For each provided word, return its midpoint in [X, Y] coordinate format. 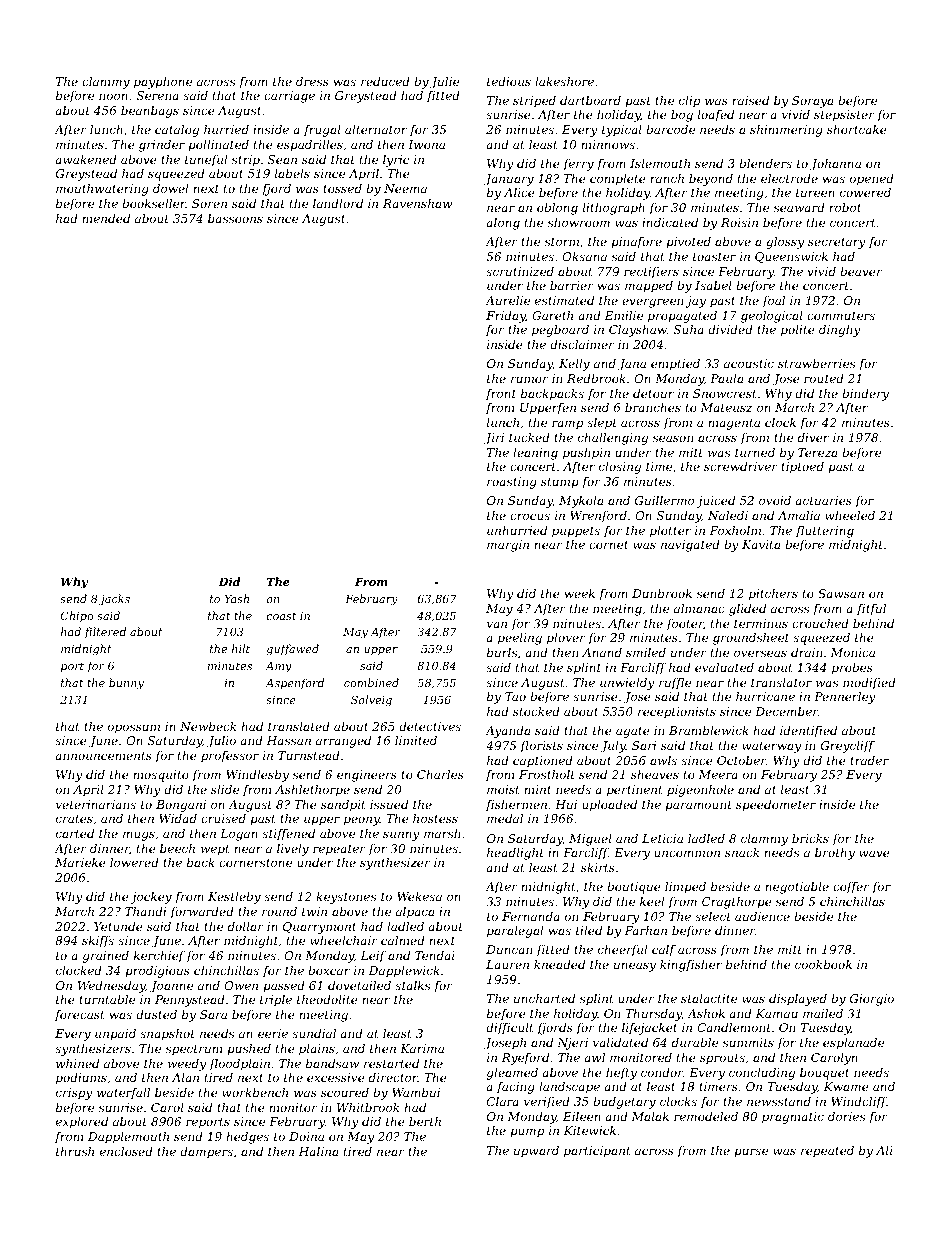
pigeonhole [700, 791]
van [497, 624]
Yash [237, 598]
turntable [107, 999]
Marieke [80, 862]
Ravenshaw [417, 203]
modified [869, 684]
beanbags [150, 112]
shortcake [857, 129]
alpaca [415, 913]
